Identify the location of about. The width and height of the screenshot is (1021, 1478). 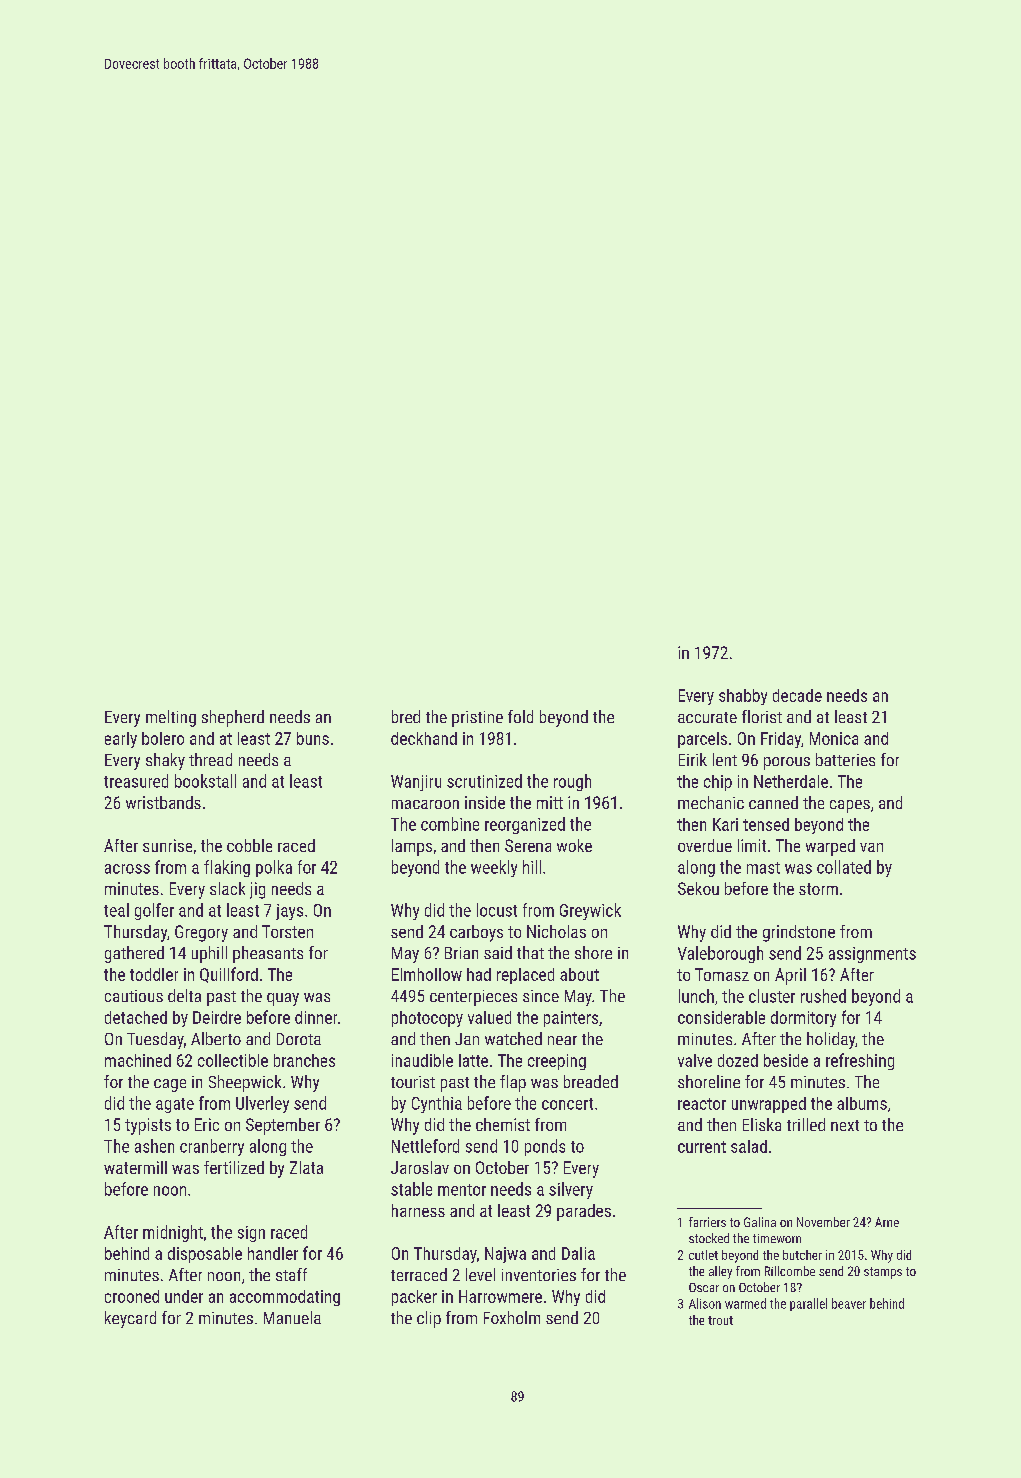
(579, 974).
